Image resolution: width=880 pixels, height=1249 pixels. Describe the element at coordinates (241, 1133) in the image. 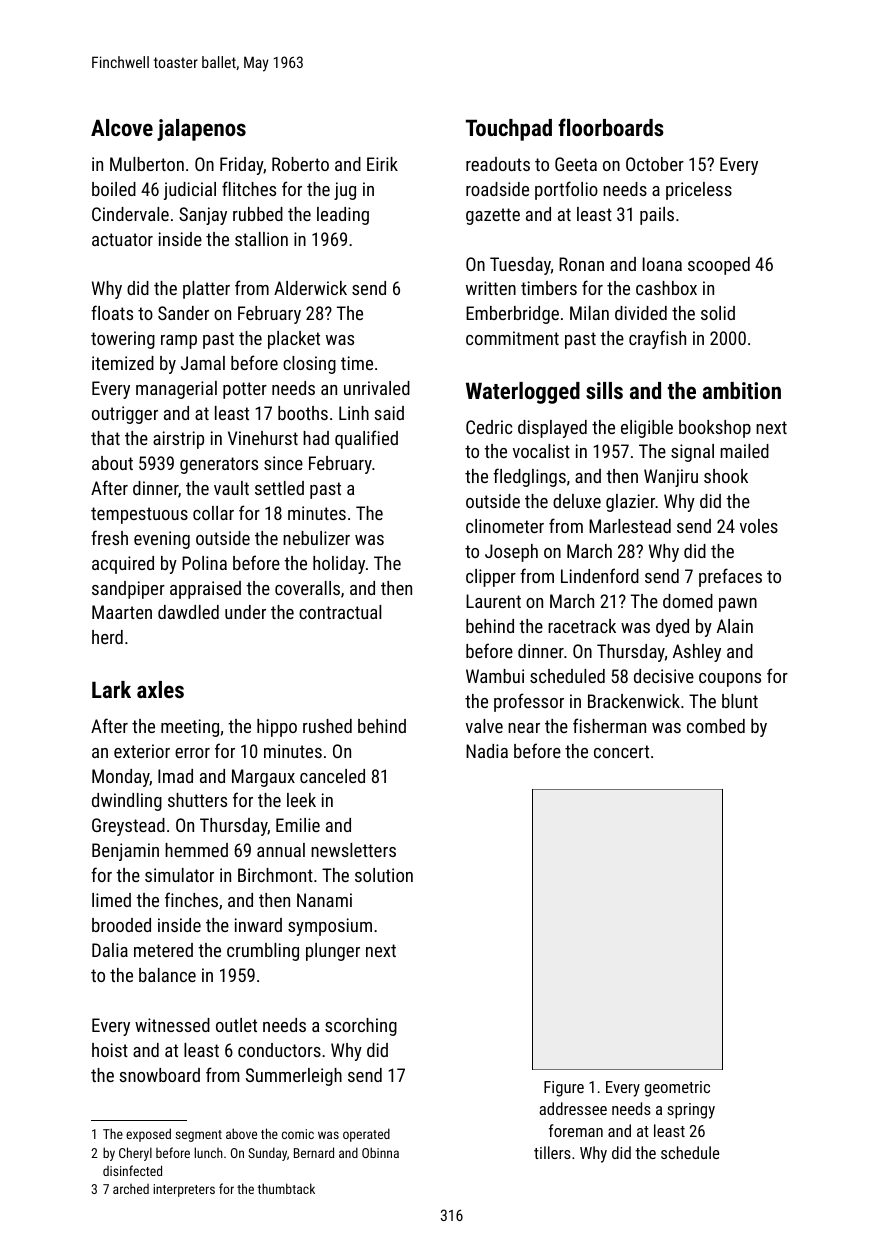

I see `above` at that location.
